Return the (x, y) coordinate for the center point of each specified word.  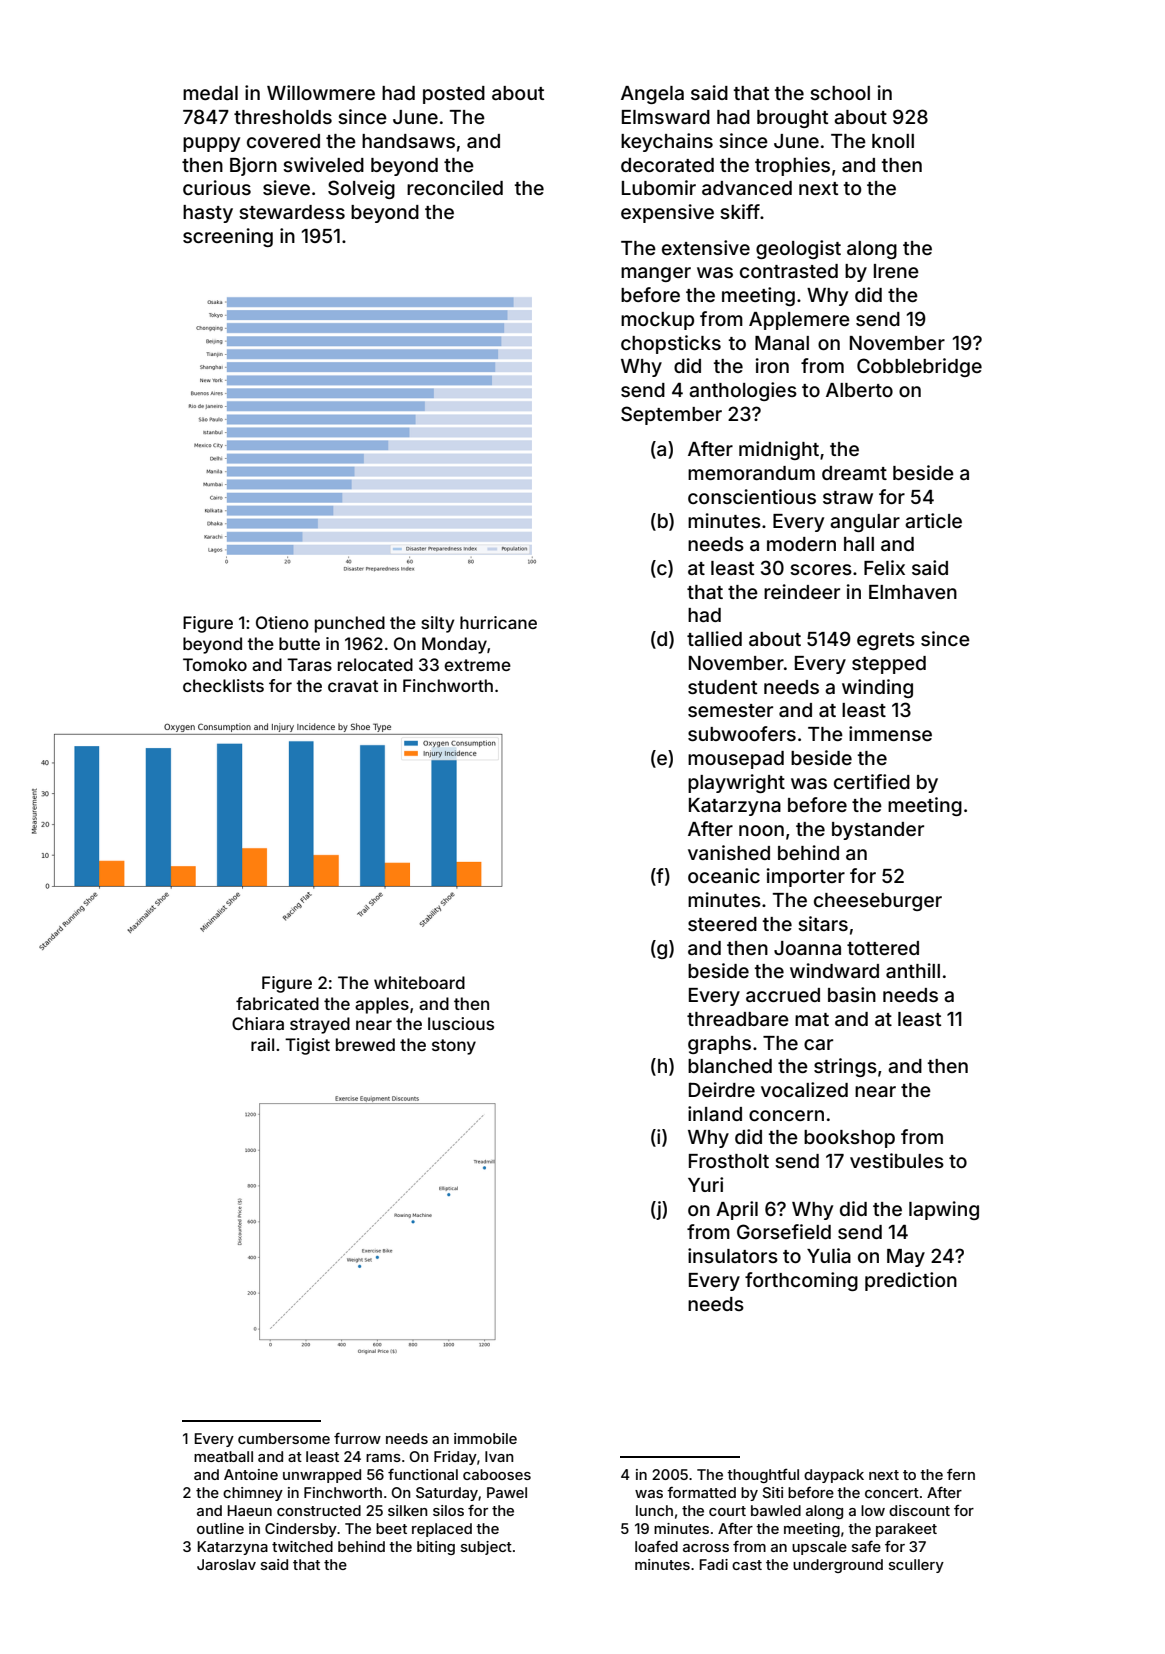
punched (350, 624)
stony (454, 1047)
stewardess (292, 212)
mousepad (736, 760)
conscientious (752, 496)
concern (786, 1115)
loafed (656, 1546)
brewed (365, 1044)
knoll (893, 141)
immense (890, 733)
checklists (223, 685)
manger (656, 274)
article (933, 520)
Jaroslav (226, 1564)
